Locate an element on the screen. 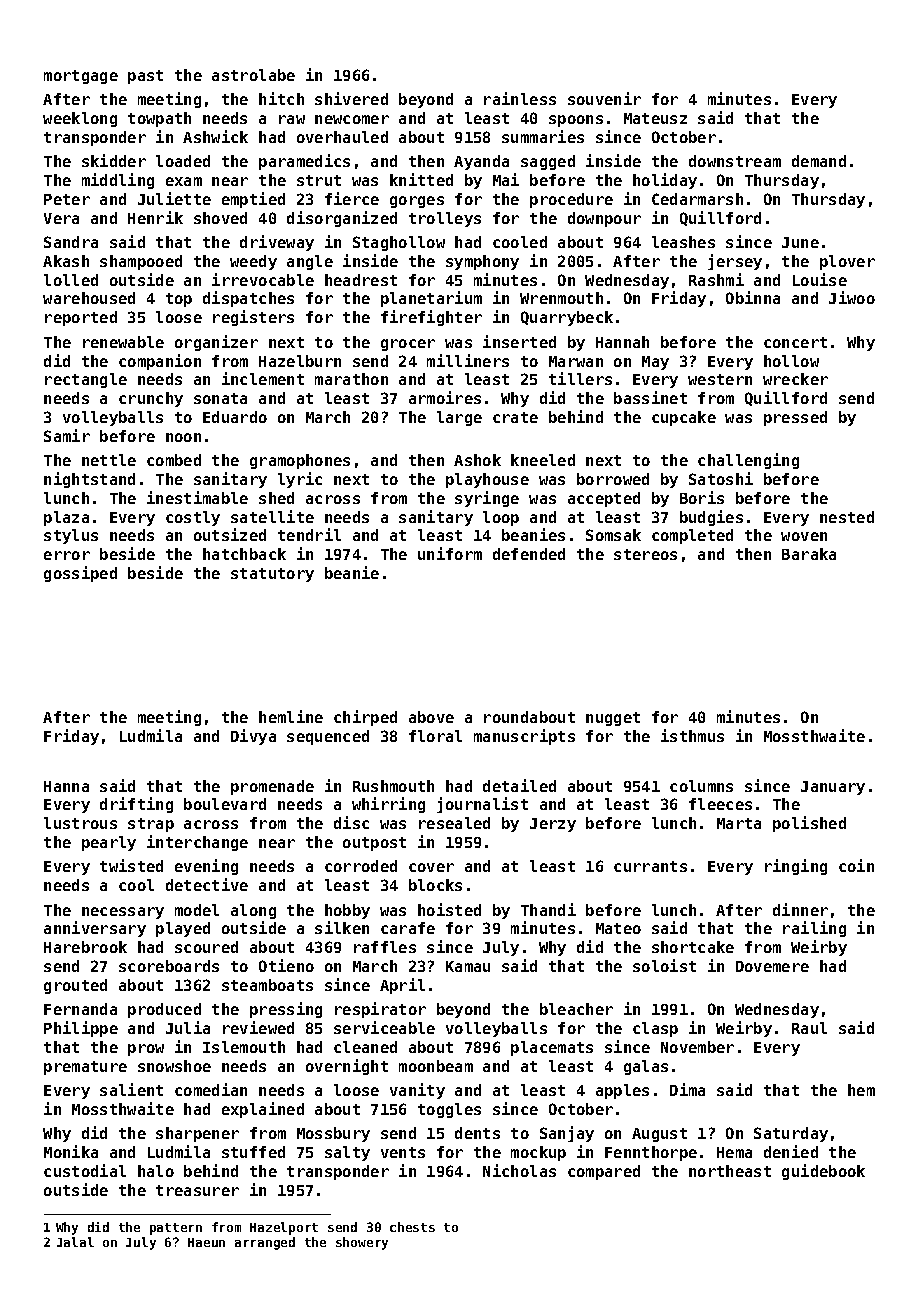  mortgage is located at coordinates (81, 77).
